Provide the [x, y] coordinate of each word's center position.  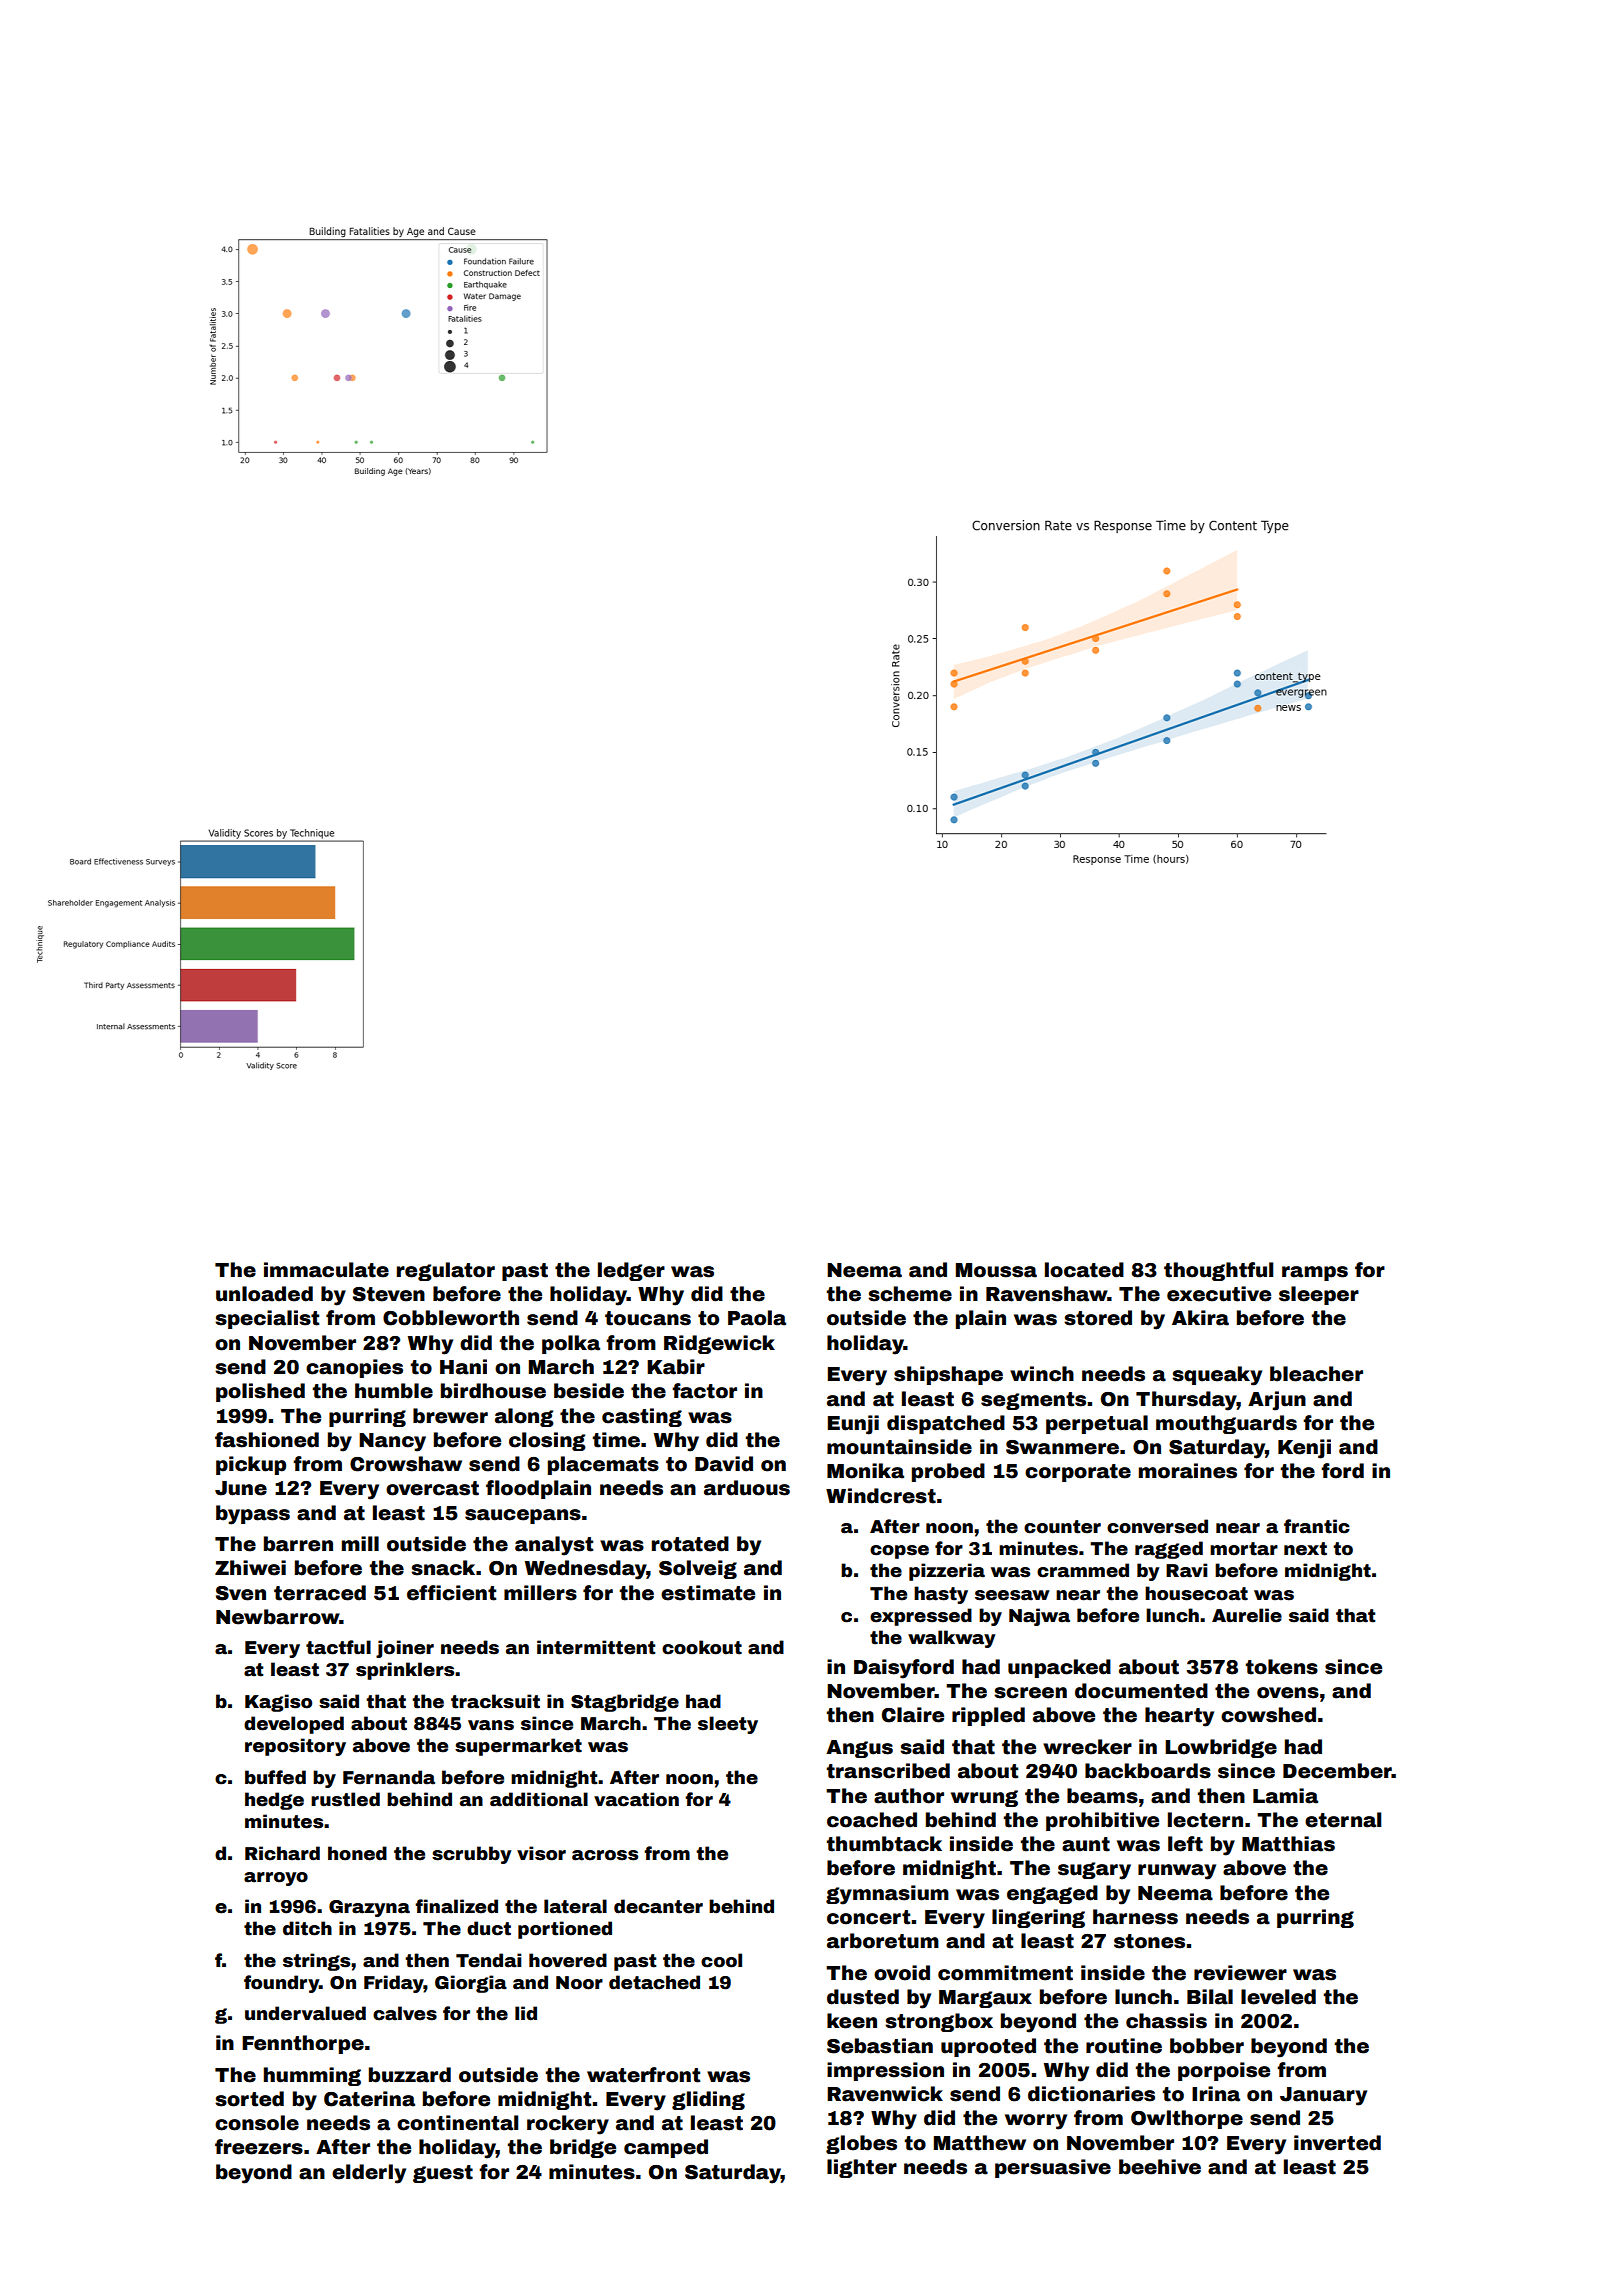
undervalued [305, 2013]
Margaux [985, 1999]
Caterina [369, 2099]
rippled [988, 1716]
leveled [1278, 1997]
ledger [631, 1271]
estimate [708, 1593]
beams [1102, 1796]
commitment [1005, 1973]
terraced [320, 1593]
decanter [658, 1906]
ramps [1315, 1273]
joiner [405, 1649]
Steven [389, 1294]
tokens [1282, 1667]
